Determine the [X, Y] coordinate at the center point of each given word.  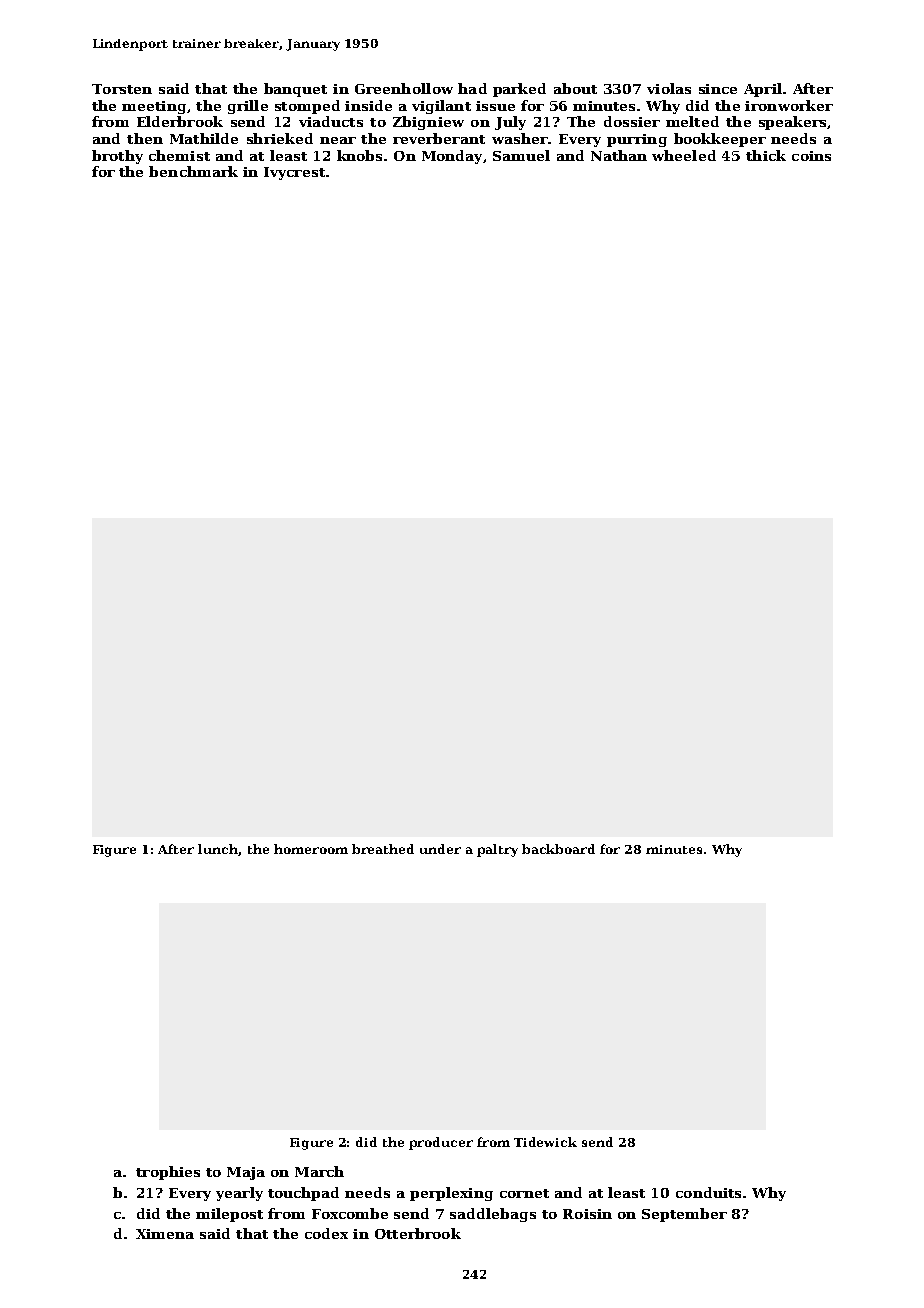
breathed [383, 849]
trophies [168, 1173]
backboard [558, 849]
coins [811, 156]
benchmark [193, 171]
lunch [218, 849]
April [763, 90]
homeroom [311, 849]
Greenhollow [404, 88]
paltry [497, 850]
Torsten [122, 89]
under [440, 849]
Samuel [521, 155]
